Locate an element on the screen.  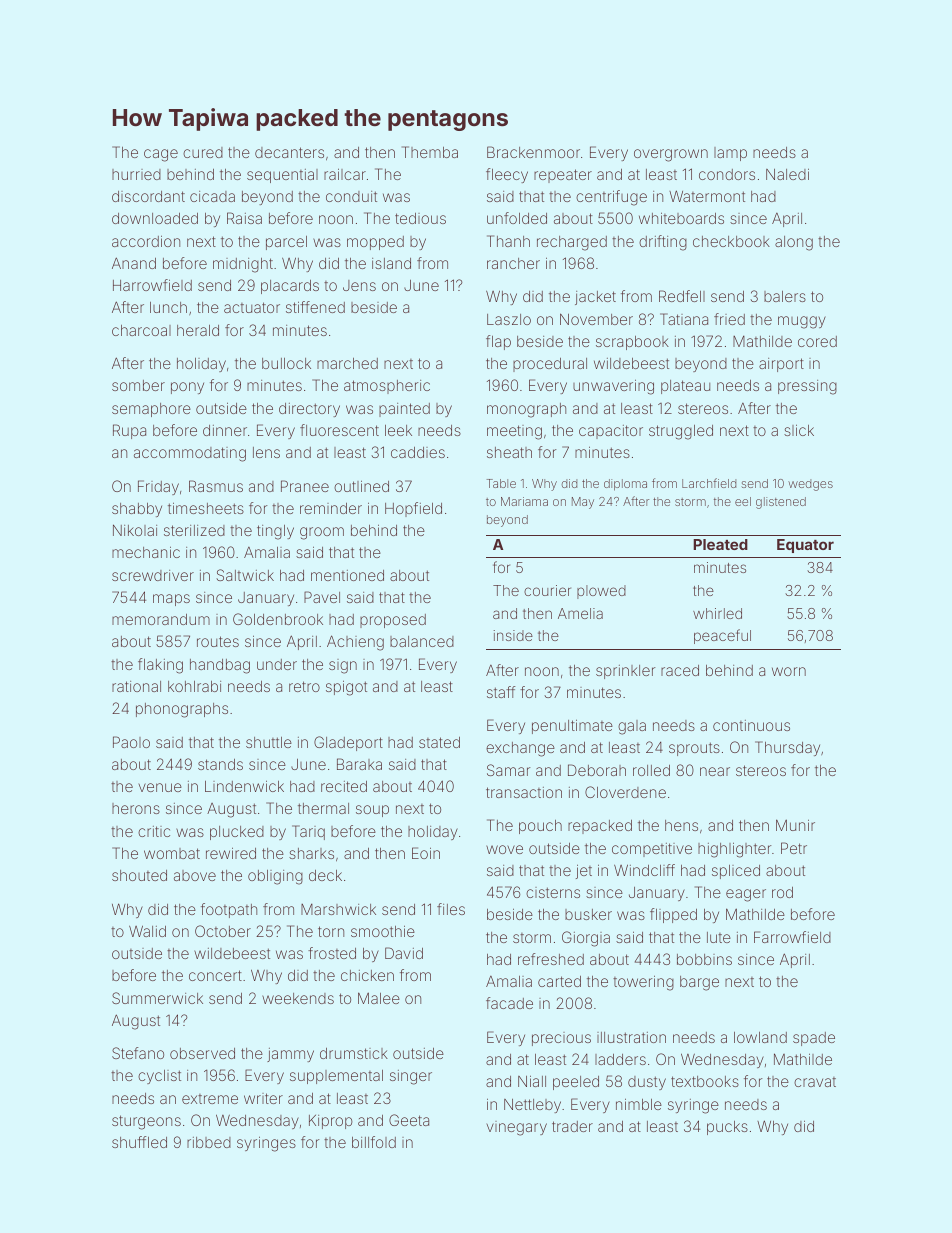
struggled is located at coordinates (681, 432).
